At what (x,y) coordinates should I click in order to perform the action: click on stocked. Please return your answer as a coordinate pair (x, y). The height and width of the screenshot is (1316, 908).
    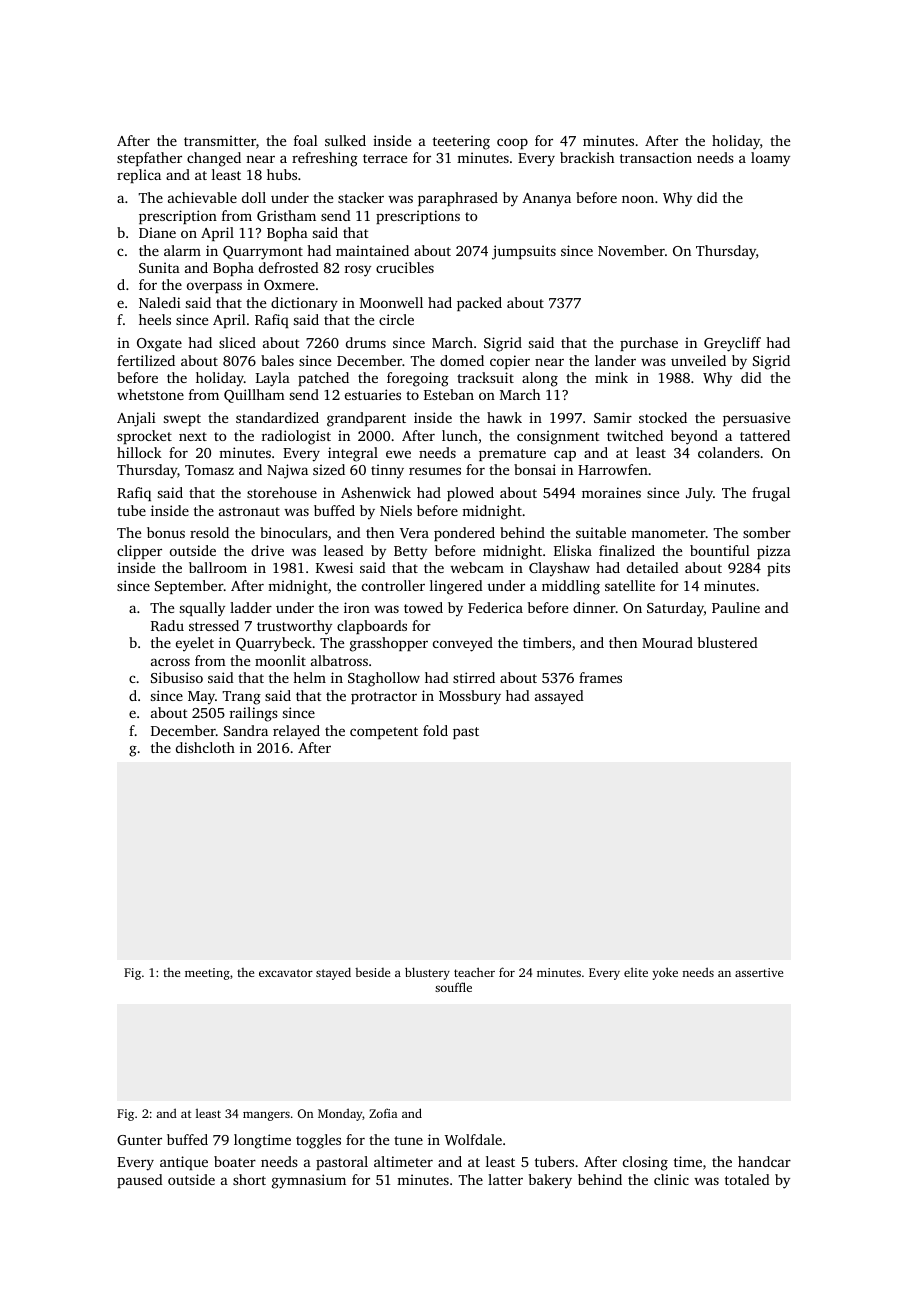
    Looking at the image, I should click on (663, 417).
